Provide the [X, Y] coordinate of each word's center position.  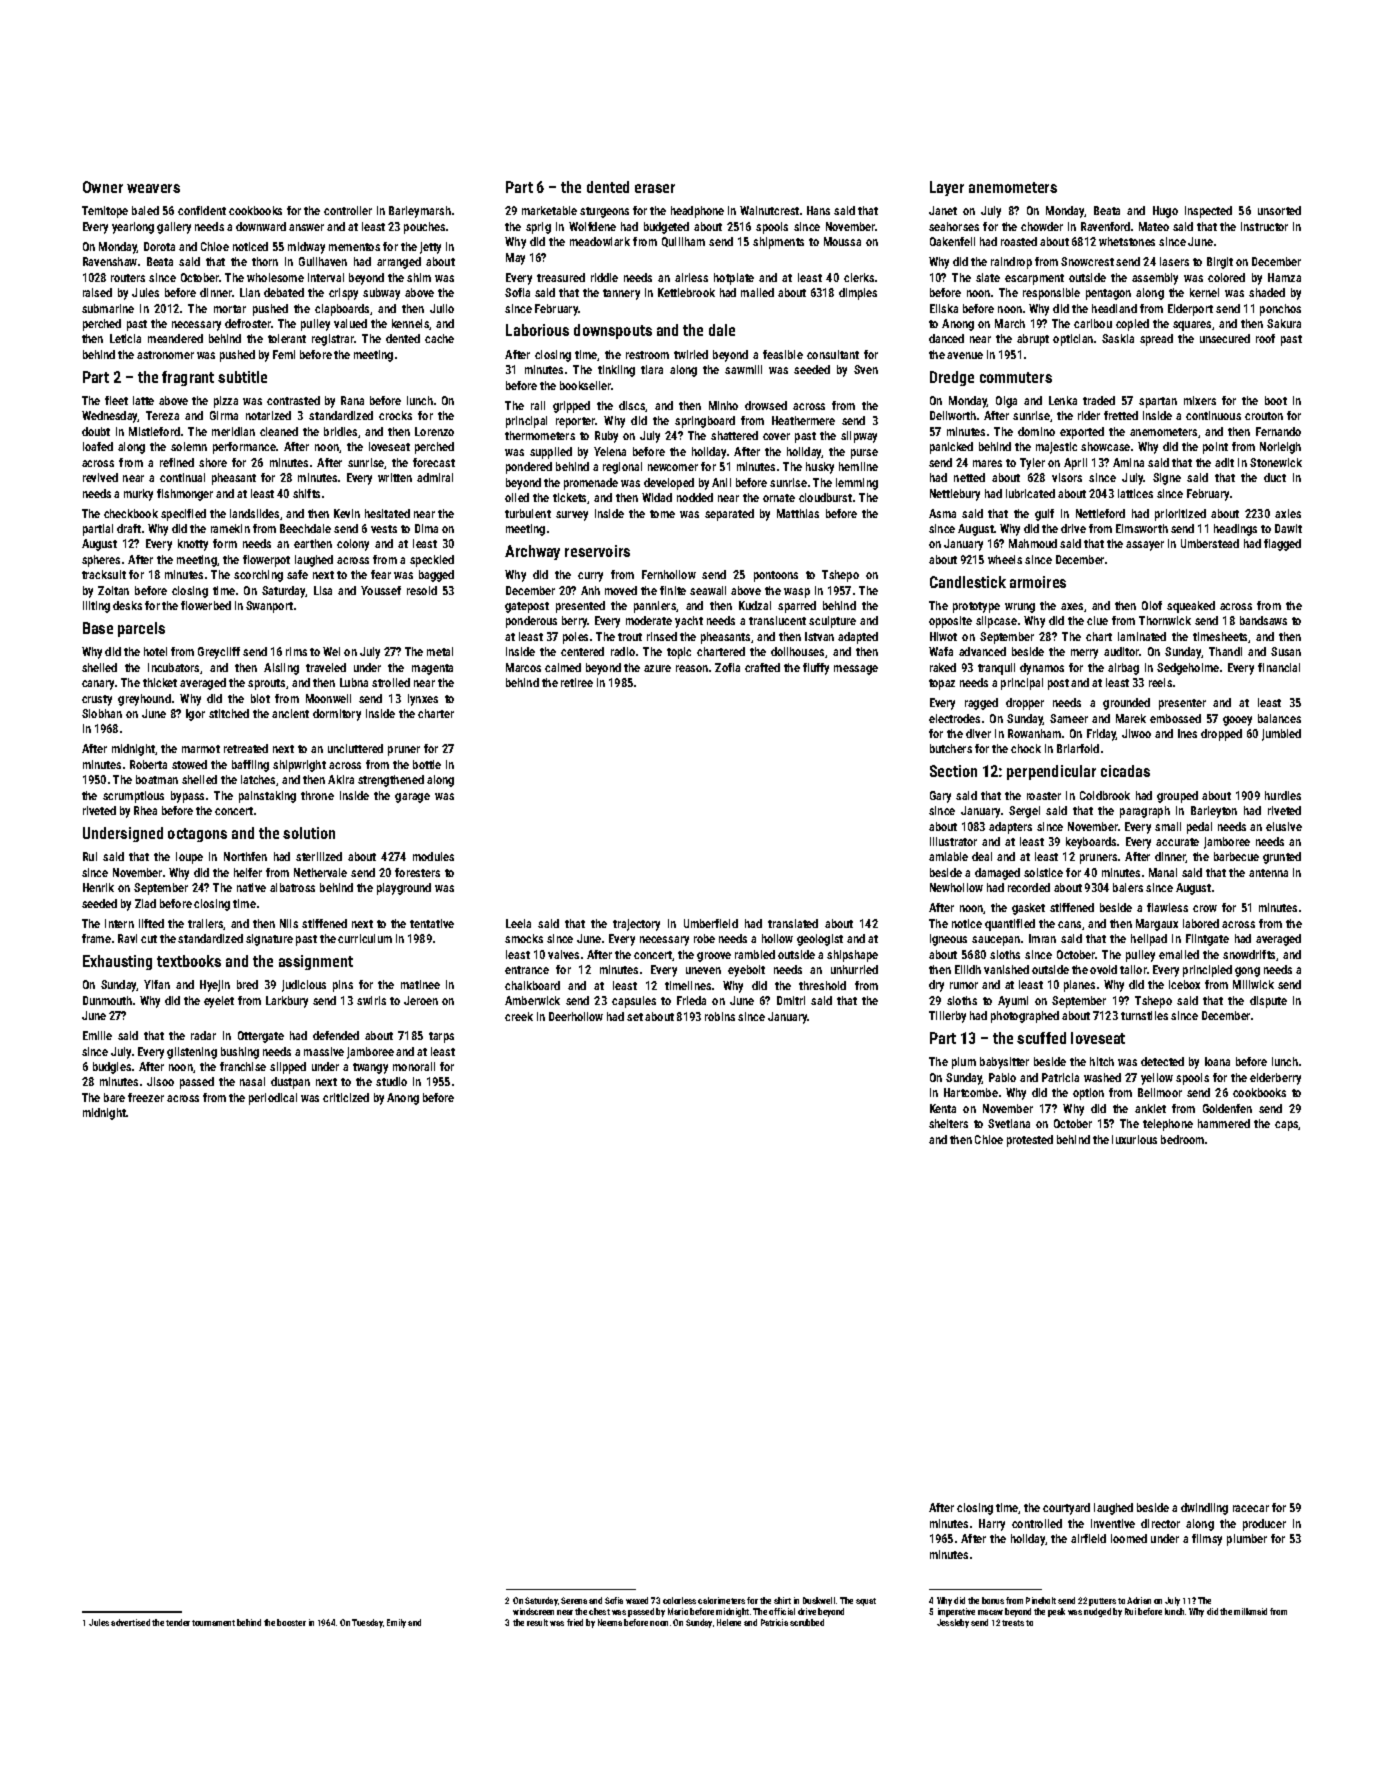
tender [178, 1622]
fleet [116, 400]
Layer [947, 188]
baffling [250, 766]
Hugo [1165, 212]
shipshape [852, 956]
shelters [948, 1123]
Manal [1163, 872]
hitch [1102, 1061]
